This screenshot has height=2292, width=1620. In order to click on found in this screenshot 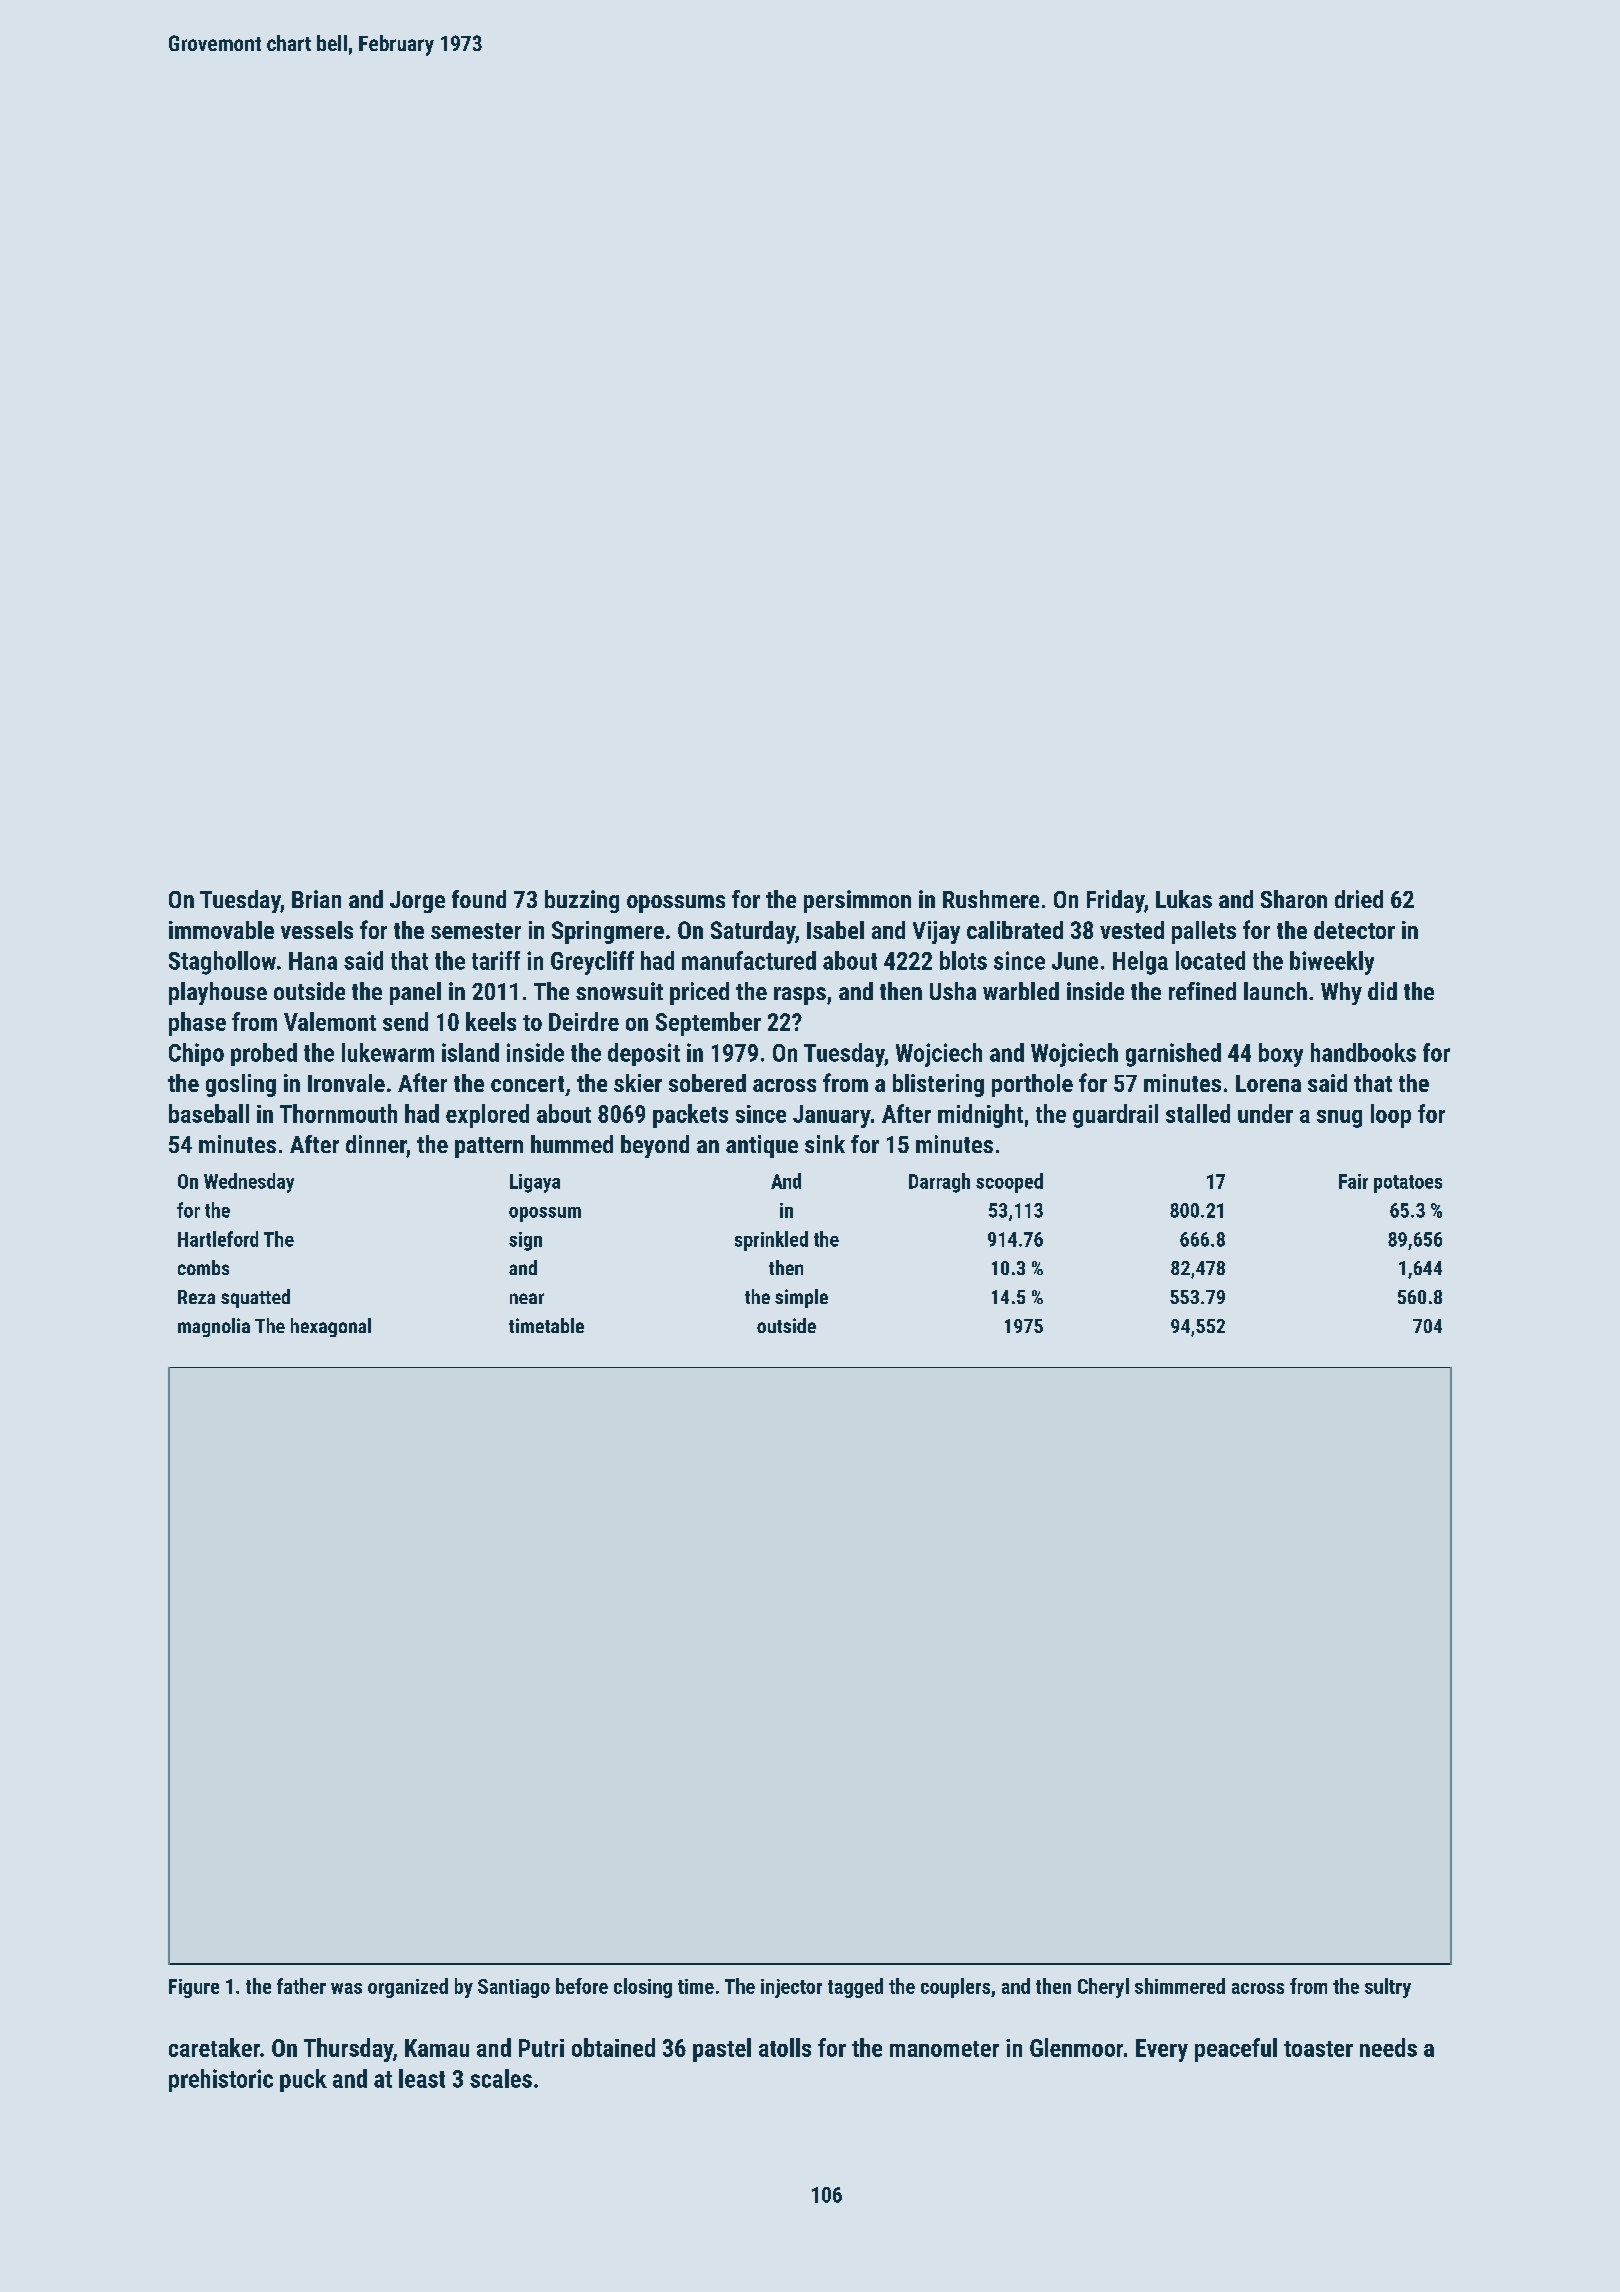, I will do `click(479, 899)`.
